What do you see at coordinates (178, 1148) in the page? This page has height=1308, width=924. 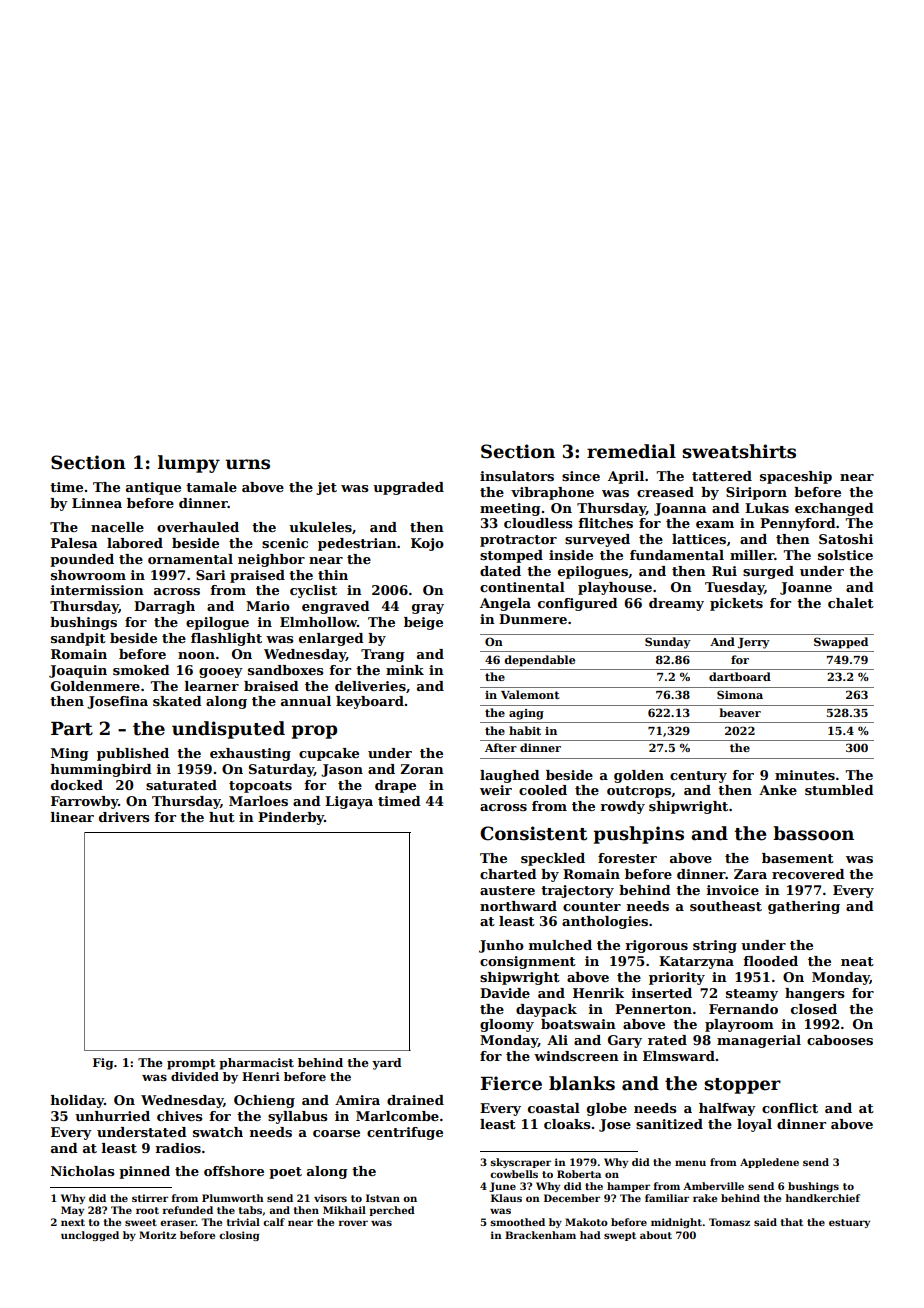 I see `radios` at bounding box center [178, 1148].
